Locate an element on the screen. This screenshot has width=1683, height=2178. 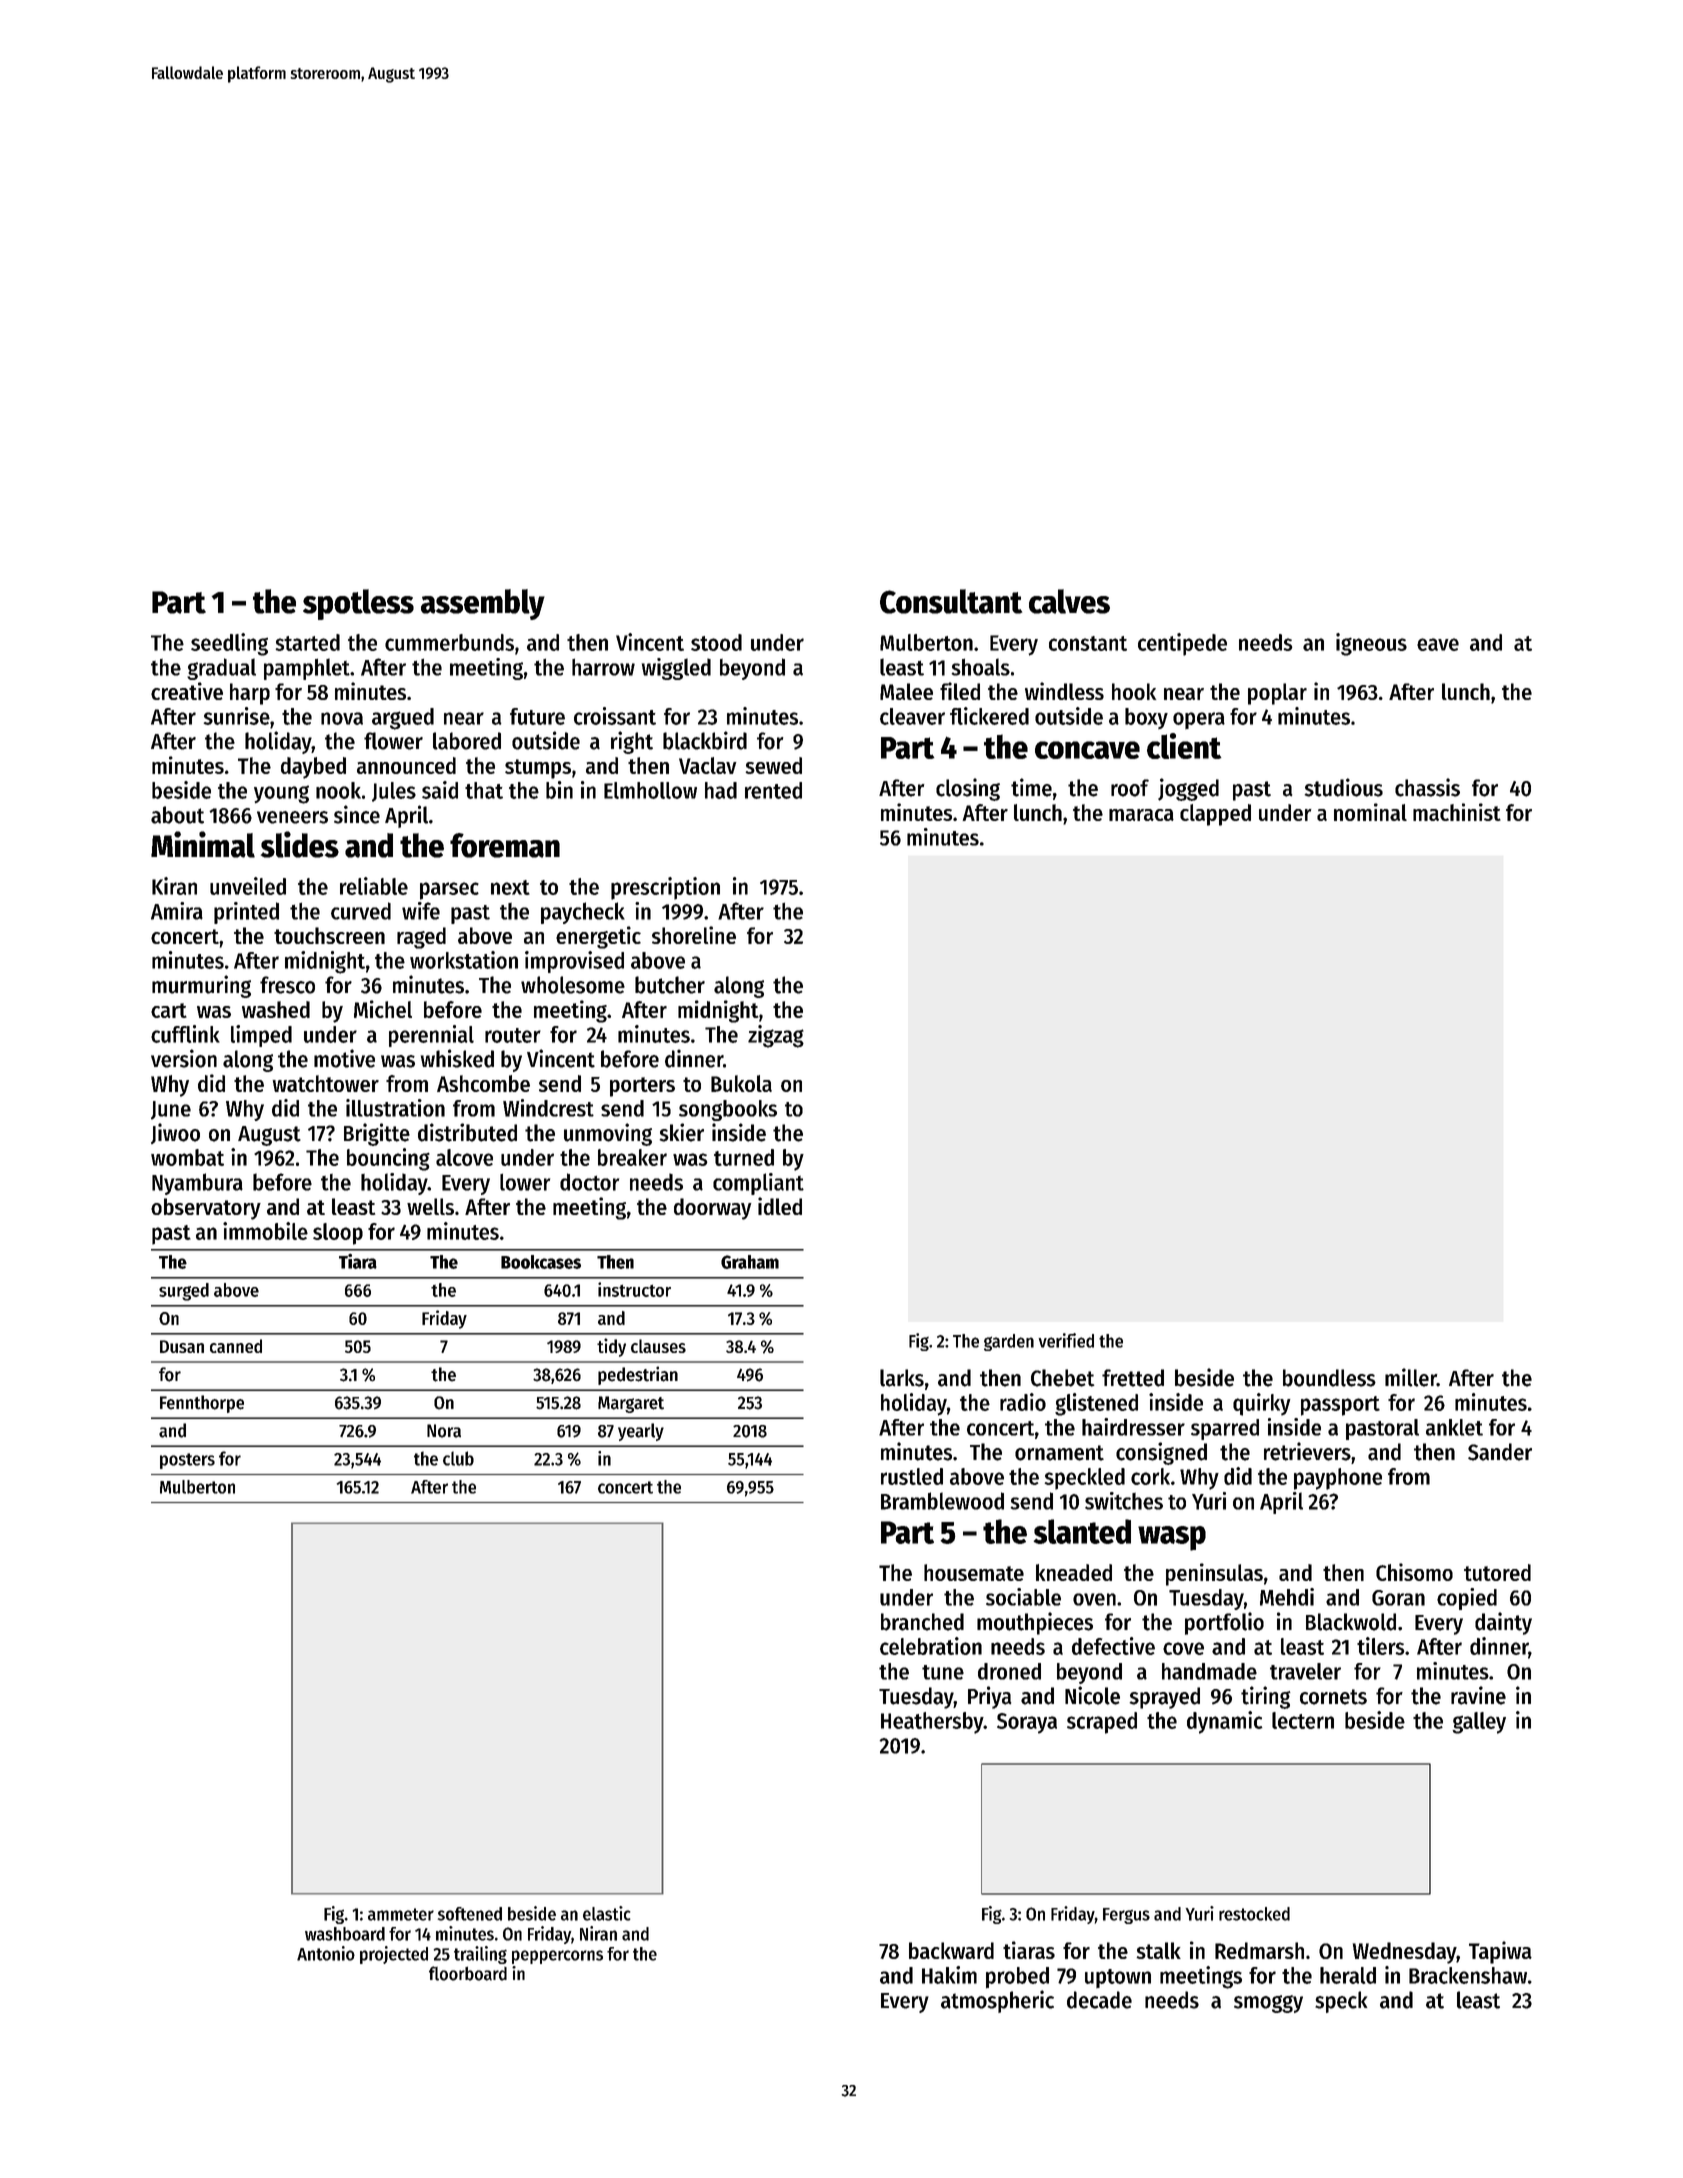
Mehdi is located at coordinates (1287, 1597).
